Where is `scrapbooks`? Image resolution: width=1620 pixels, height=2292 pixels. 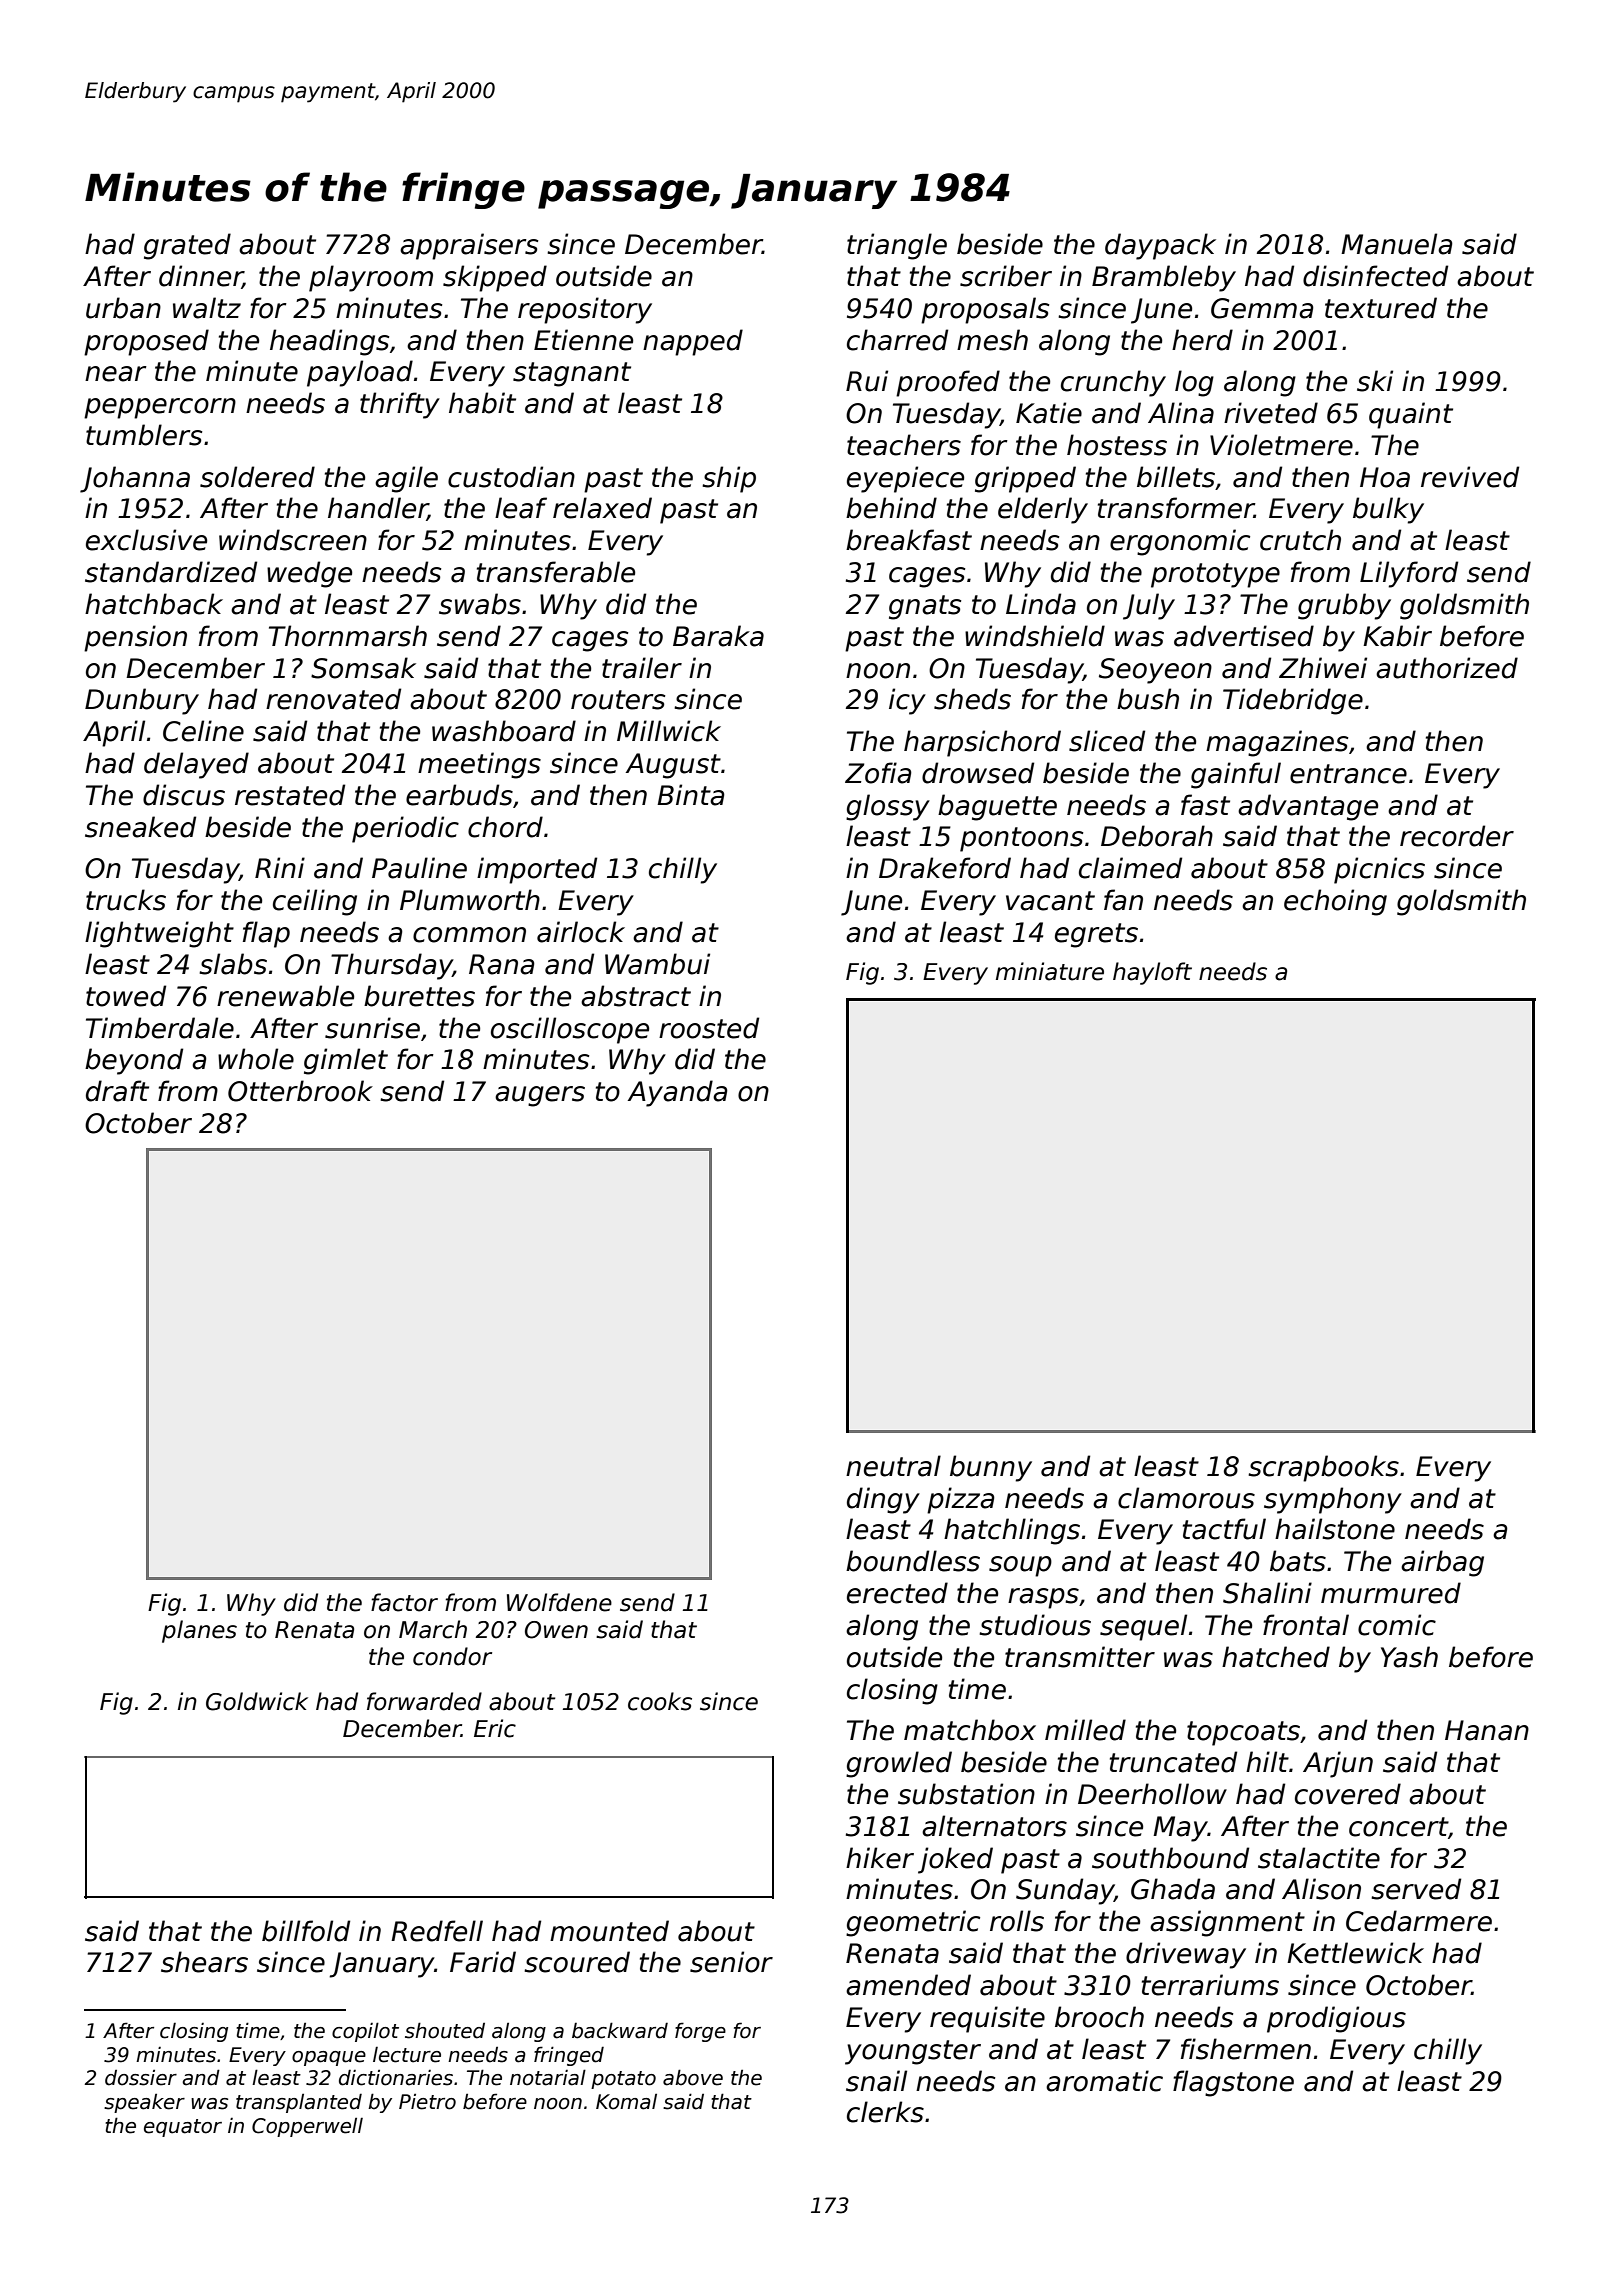
scrapbooks is located at coordinates (1323, 1468).
